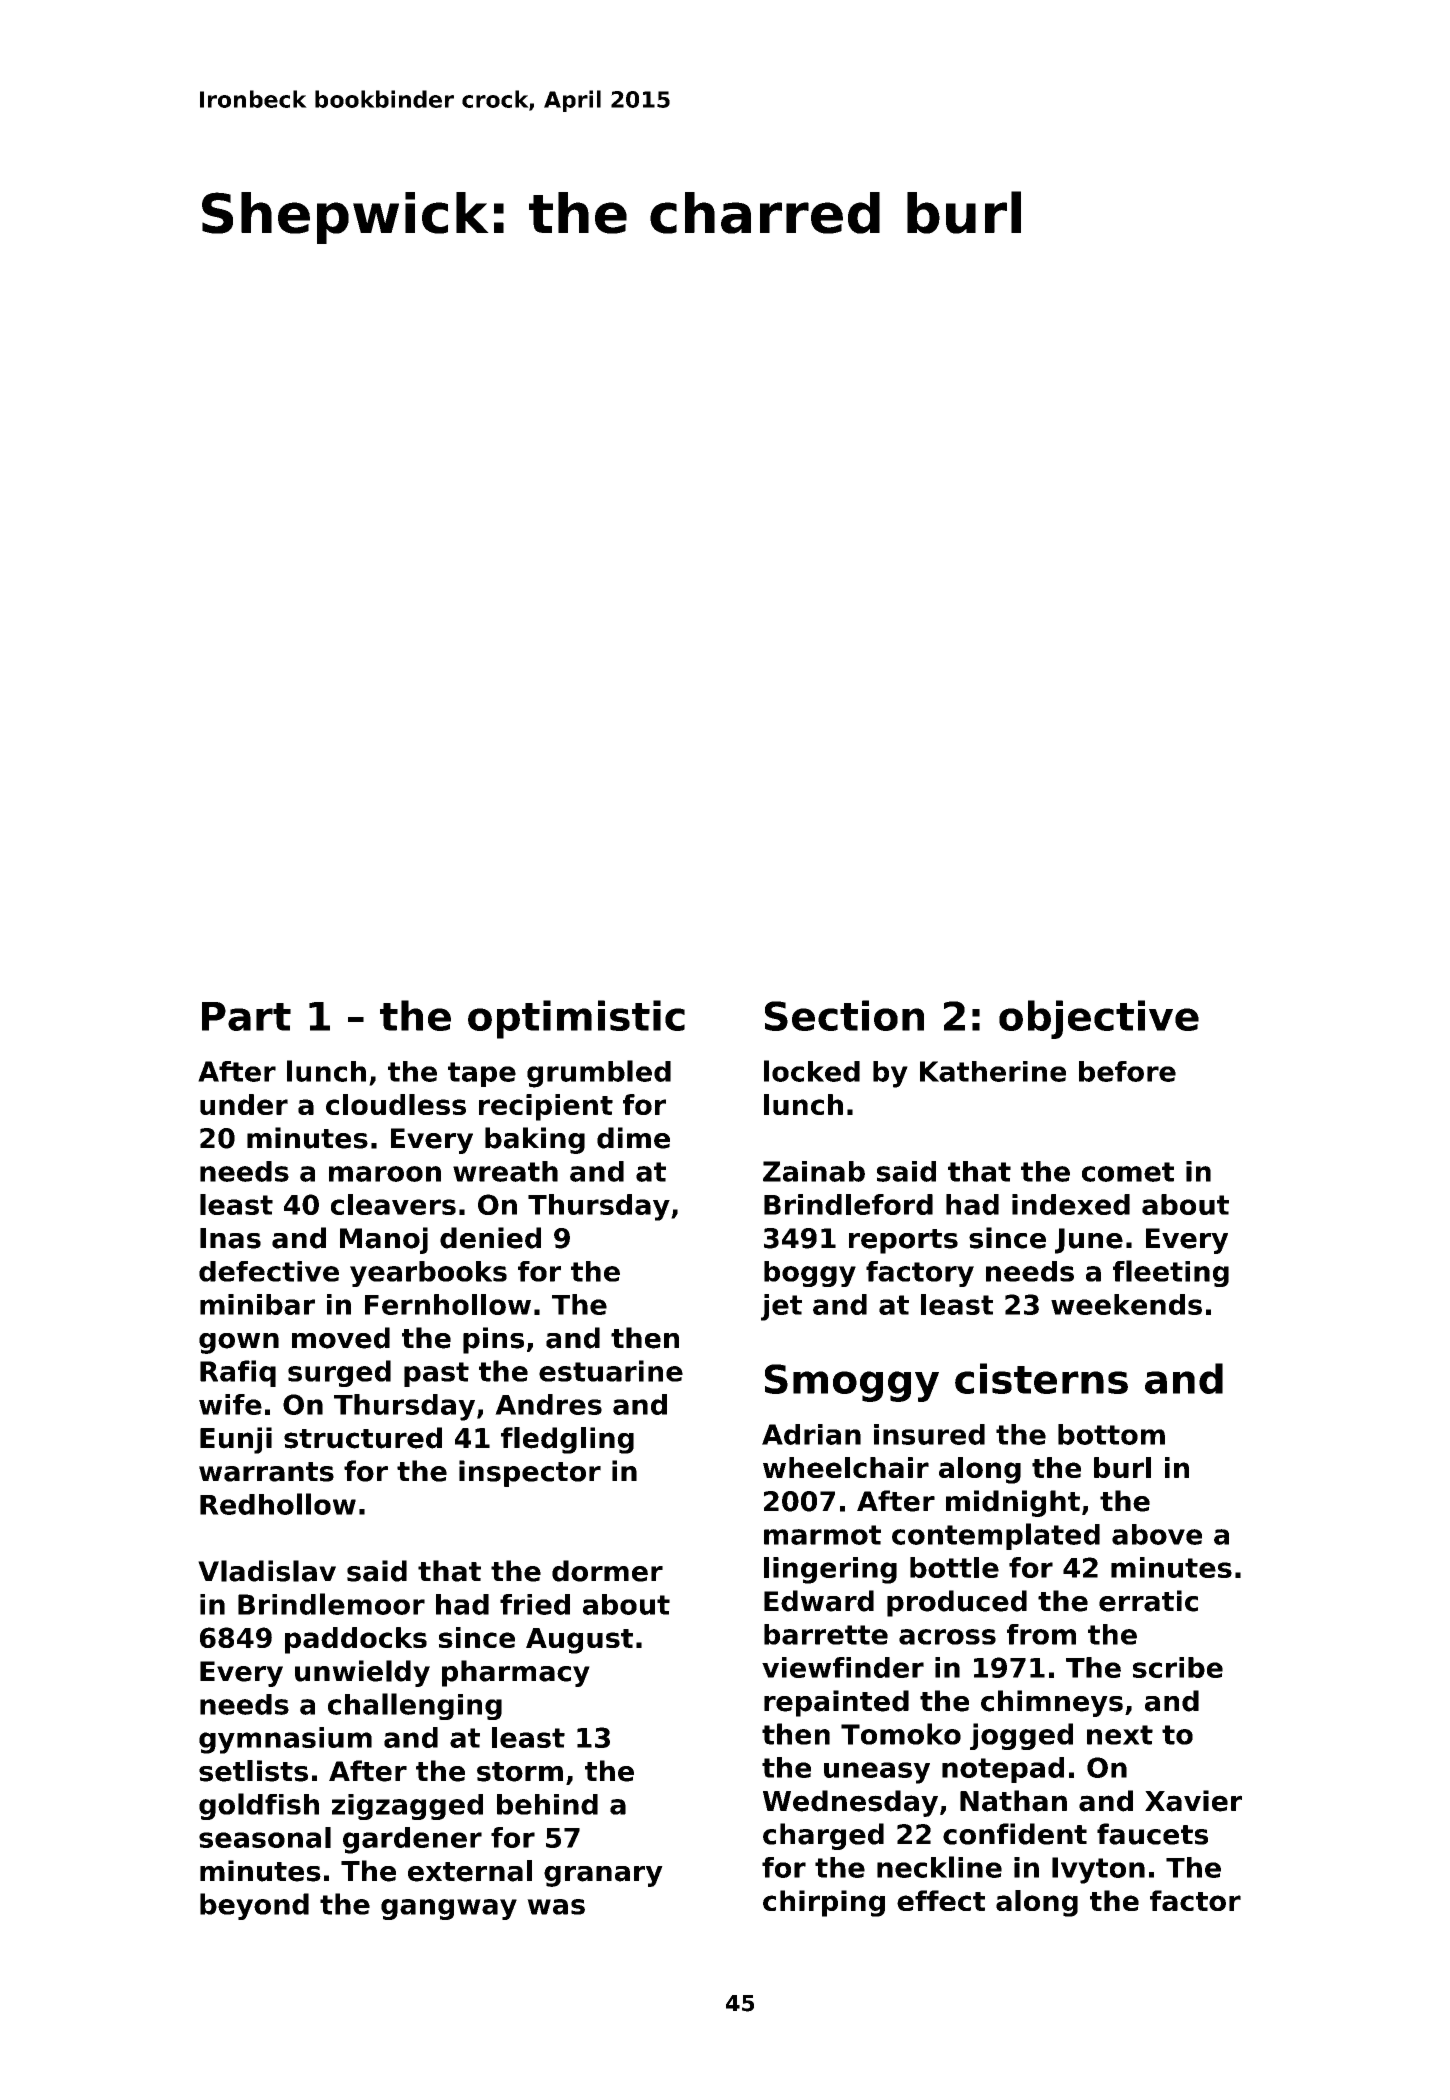  I want to click on effect, so click(941, 1900).
